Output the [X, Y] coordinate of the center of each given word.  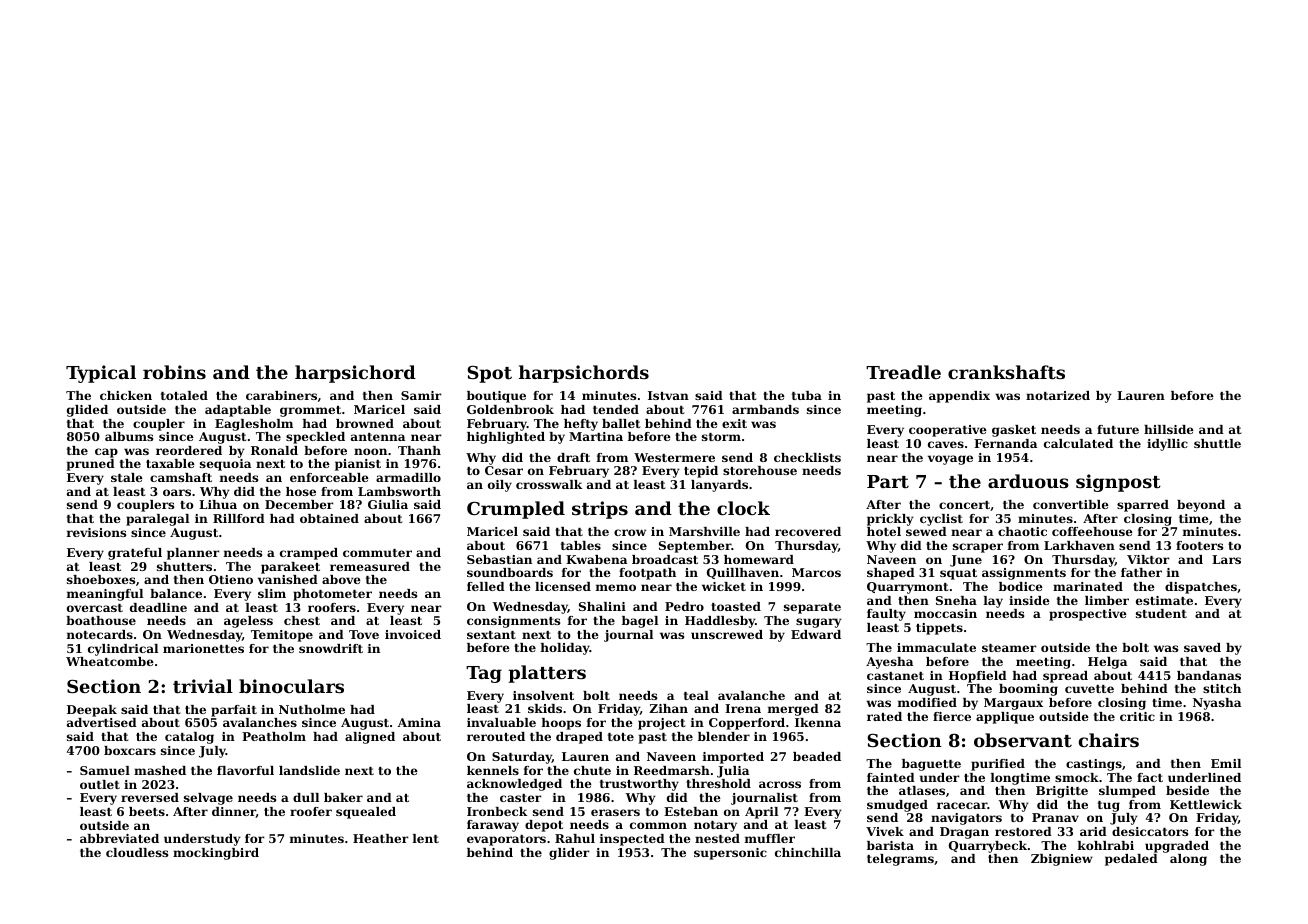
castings [1094, 765]
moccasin [945, 613]
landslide [309, 770]
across [780, 784]
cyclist [941, 520]
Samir [421, 395]
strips [600, 510]
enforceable [329, 477]
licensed [563, 586]
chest [302, 620]
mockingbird [216, 854]
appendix [959, 397]
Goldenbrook [510, 409]
